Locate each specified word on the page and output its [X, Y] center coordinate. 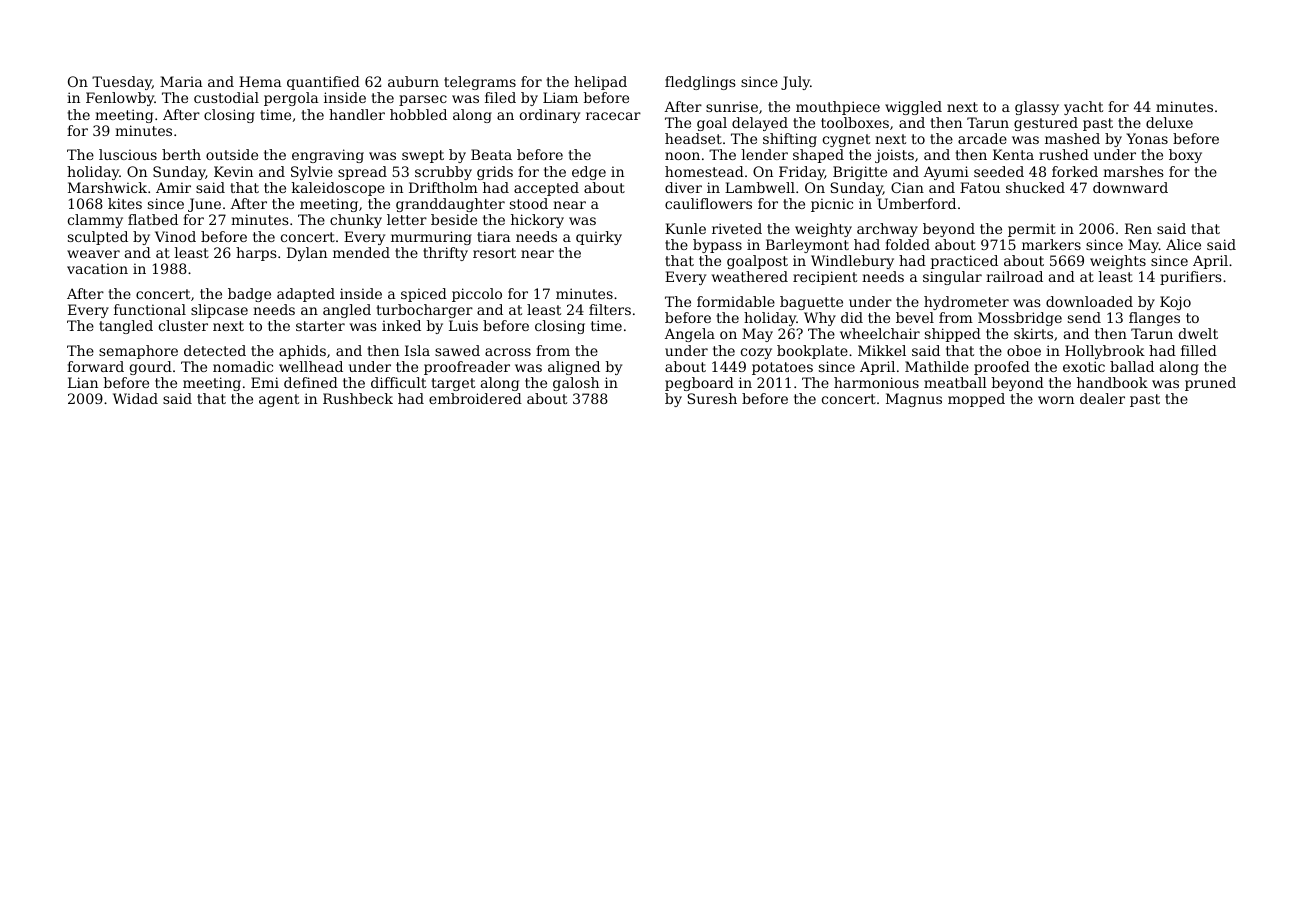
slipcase [219, 311]
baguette [811, 303]
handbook [1112, 382]
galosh [576, 384]
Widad [135, 398]
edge [589, 173]
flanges [1154, 319]
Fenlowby [120, 99]
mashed [1072, 138]
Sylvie [312, 173]
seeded [999, 171]
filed [500, 97]
